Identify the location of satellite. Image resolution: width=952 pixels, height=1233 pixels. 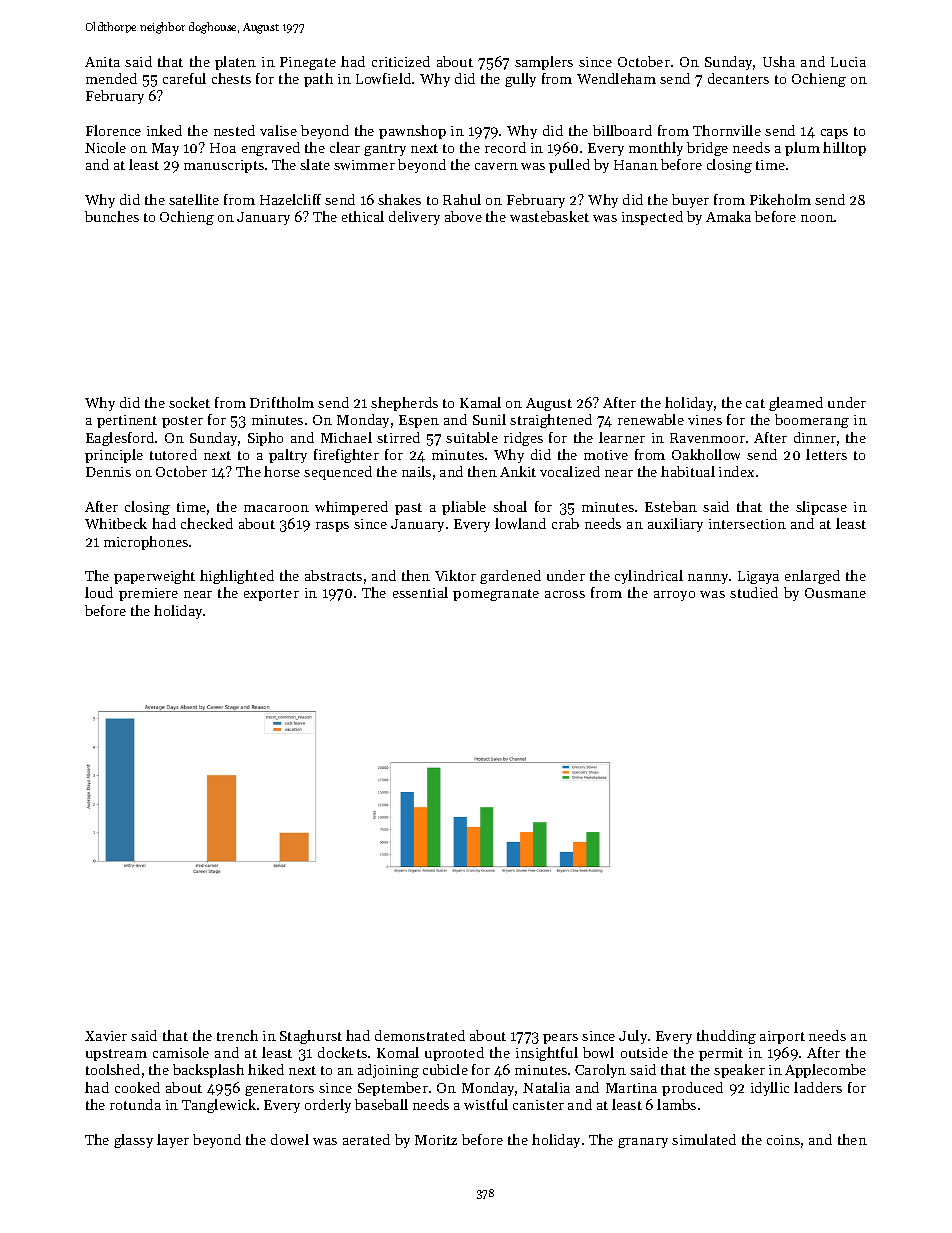
(194, 199).
